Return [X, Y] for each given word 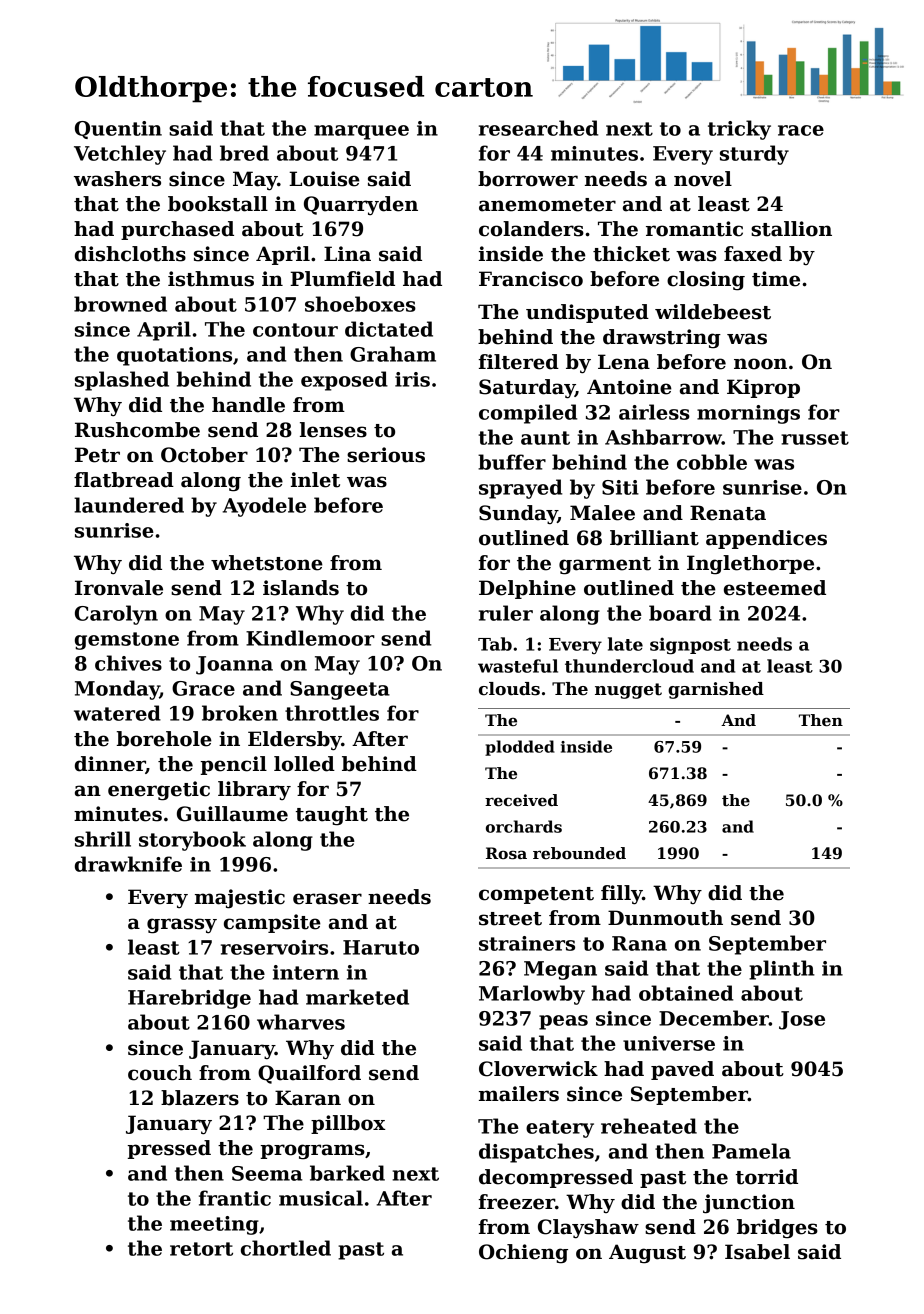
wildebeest [713, 312]
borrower [528, 179]
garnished [716, 690]
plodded [520, 748]
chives [128, 663]
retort [201, 1249]
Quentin [118, 130]
